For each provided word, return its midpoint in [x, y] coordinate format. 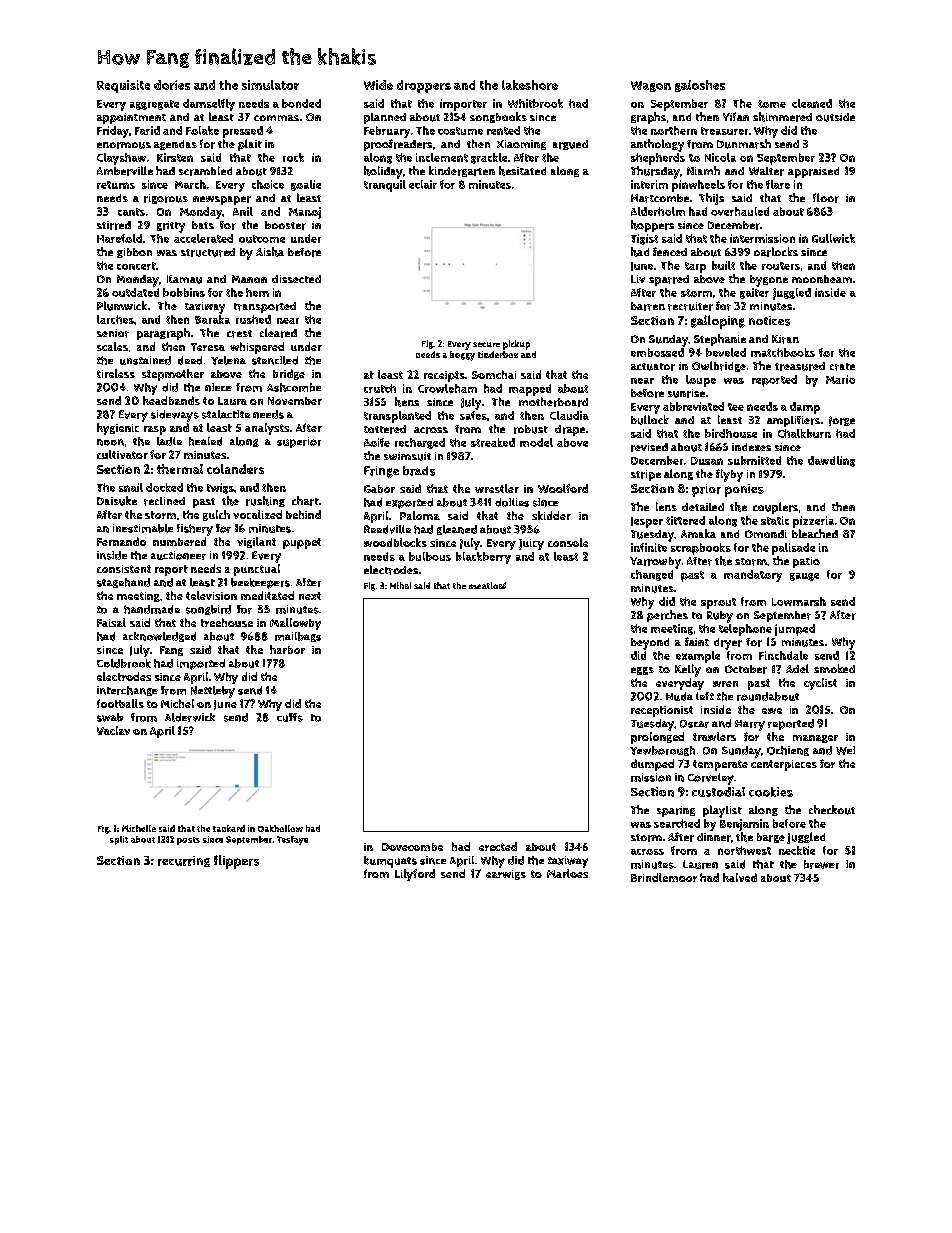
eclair [423, 184]
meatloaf [487, 585]
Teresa [208, 347]
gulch [216, 515]
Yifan [736, 116]
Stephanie [720, 340]
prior [706, 490]
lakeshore [530, 85]
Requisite [123, 86]
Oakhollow [280, 828]
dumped [652, 765]
